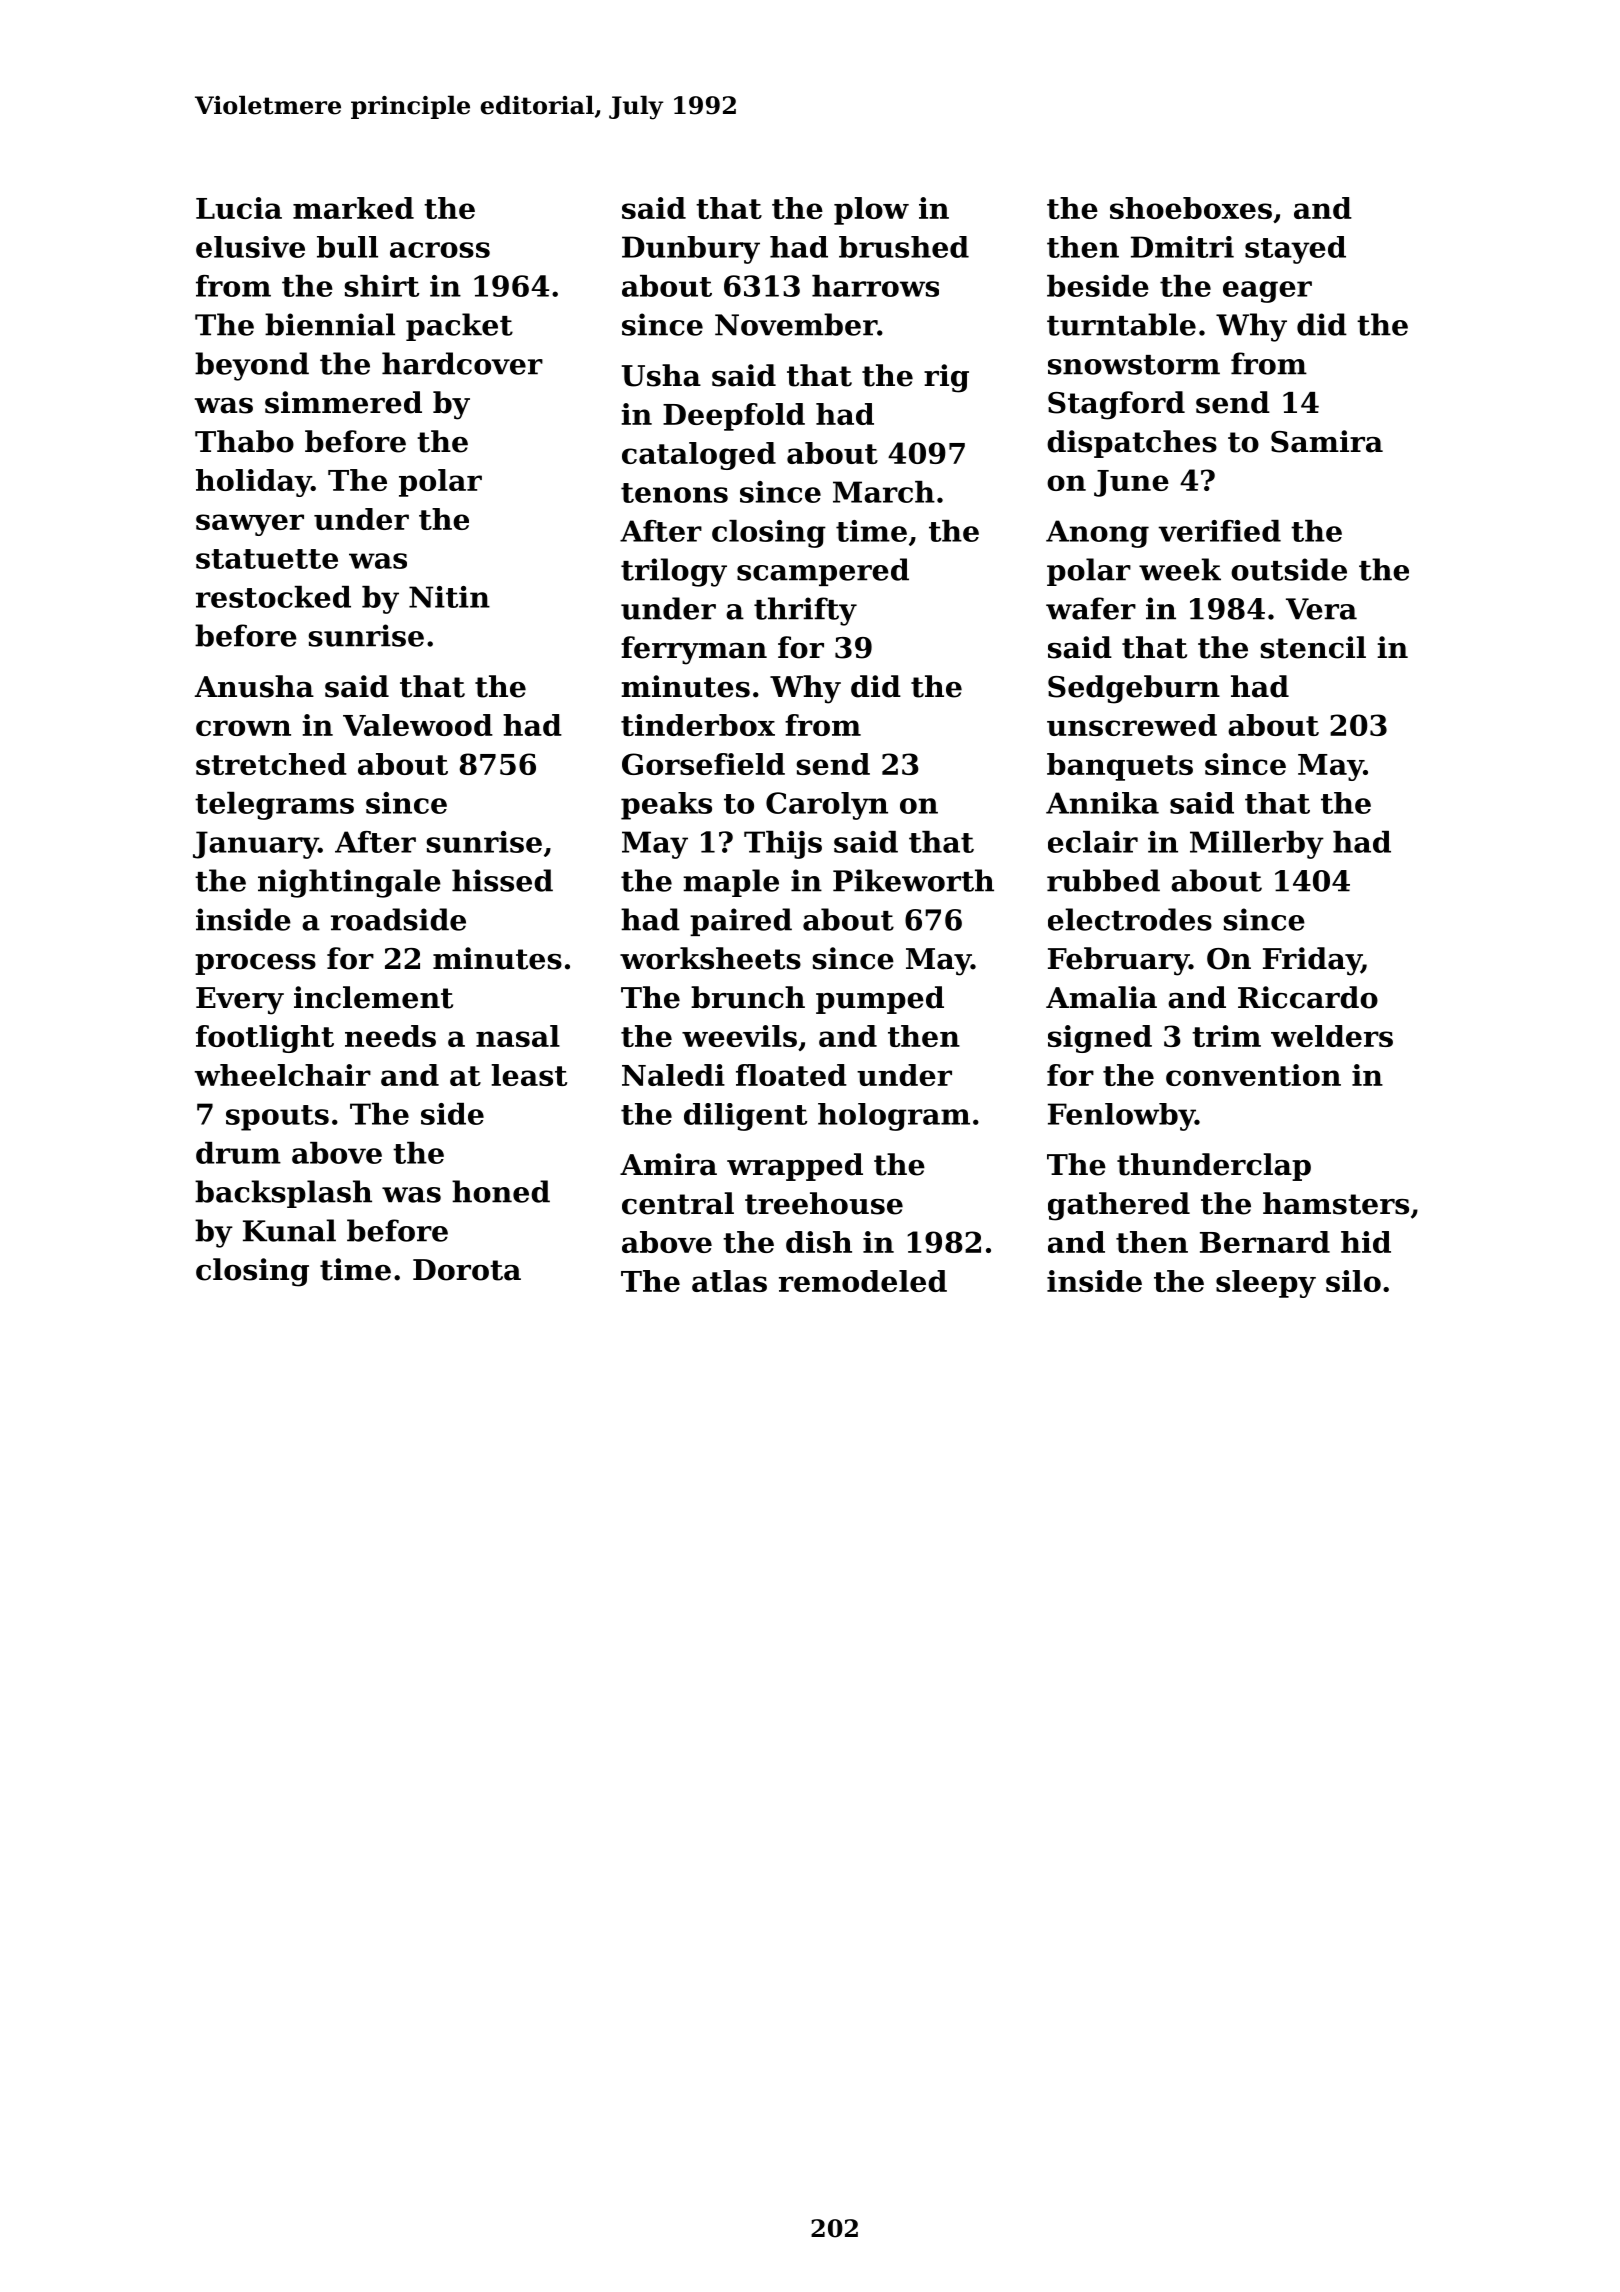 The image size is (1620, 2292). What do you see at coordinates (734, 417) in the screenshot?
I see `Deepfold` at bounding box center [734, 417].
